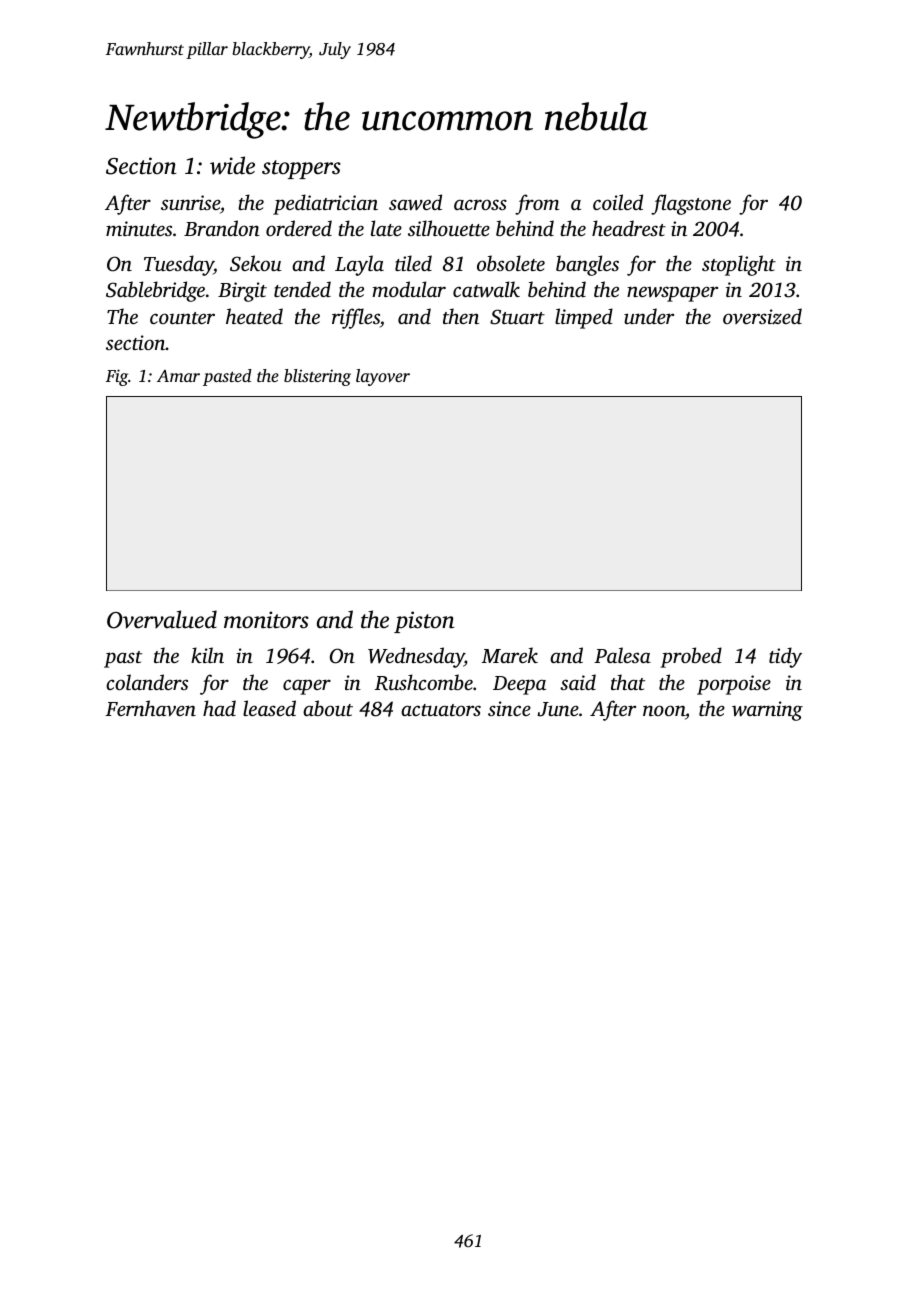 The image size is (908, 1316). Describe the element at coordinates (317, 377) in the image. I see `blistering` at that location.
